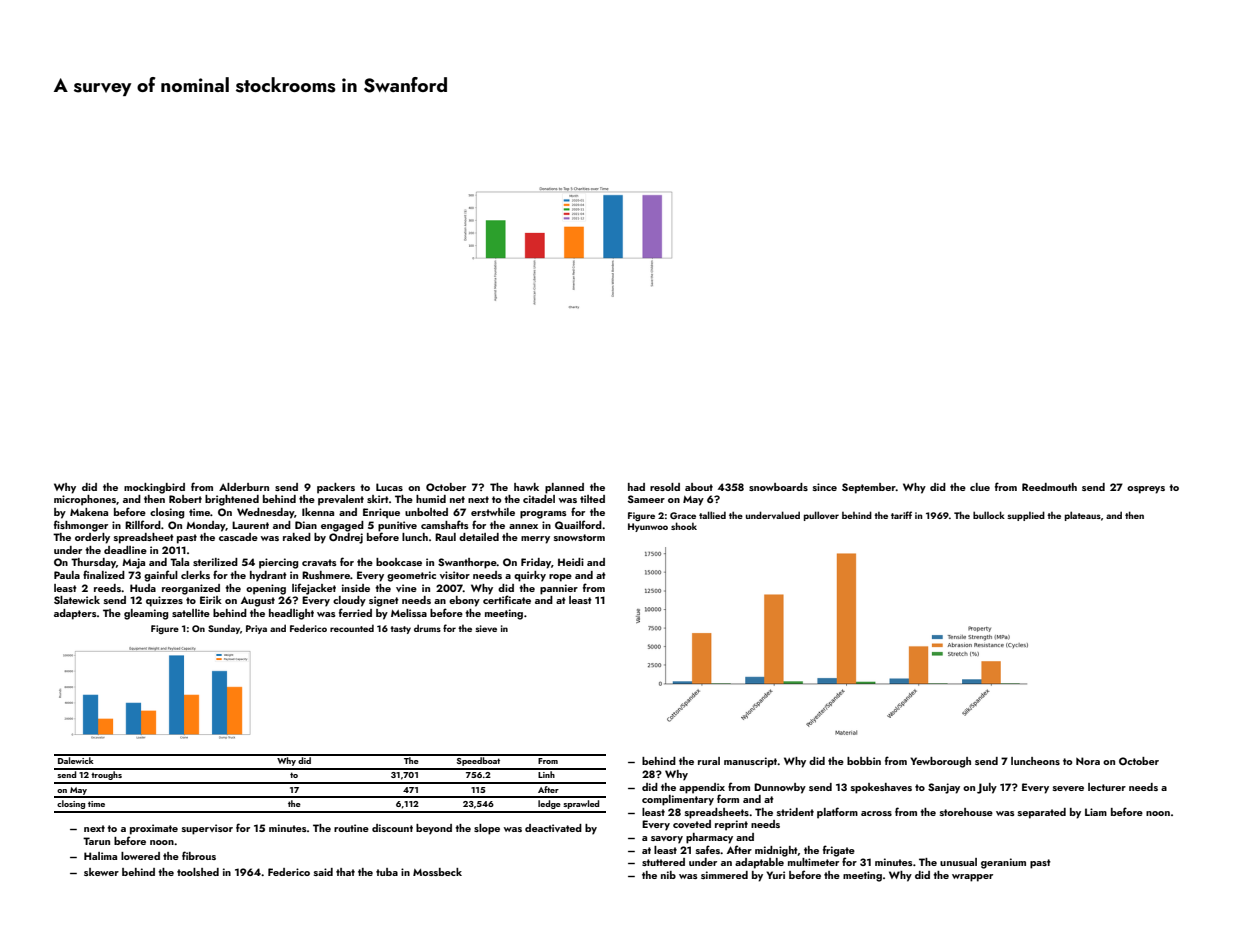  Describe the element at coordinates (486, 628) in the page. I see `sieve` at that location.
